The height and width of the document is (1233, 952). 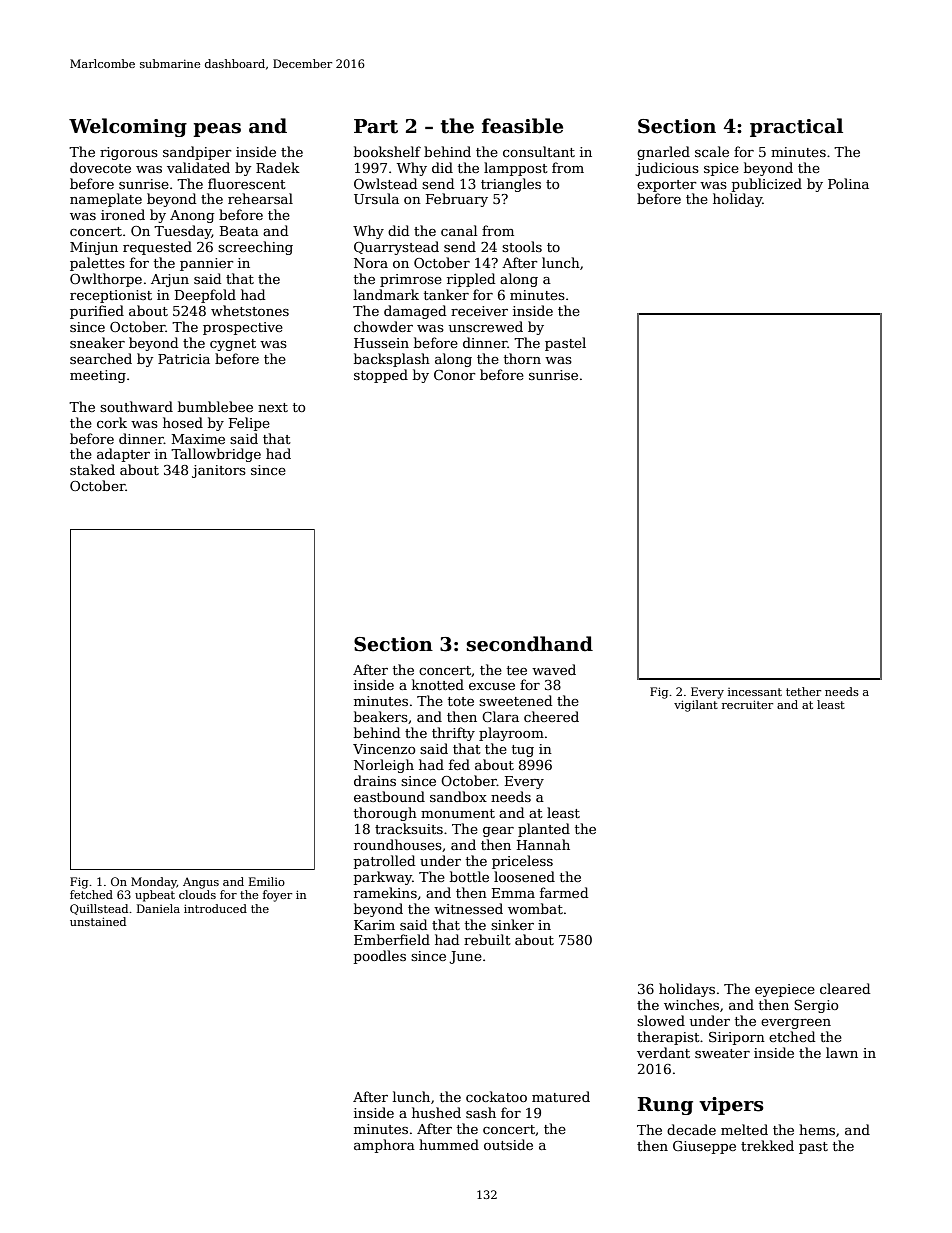 What do you see at coordinates (98, 921) in the document?
I see `unstained` at bounding box center [98, 921].
